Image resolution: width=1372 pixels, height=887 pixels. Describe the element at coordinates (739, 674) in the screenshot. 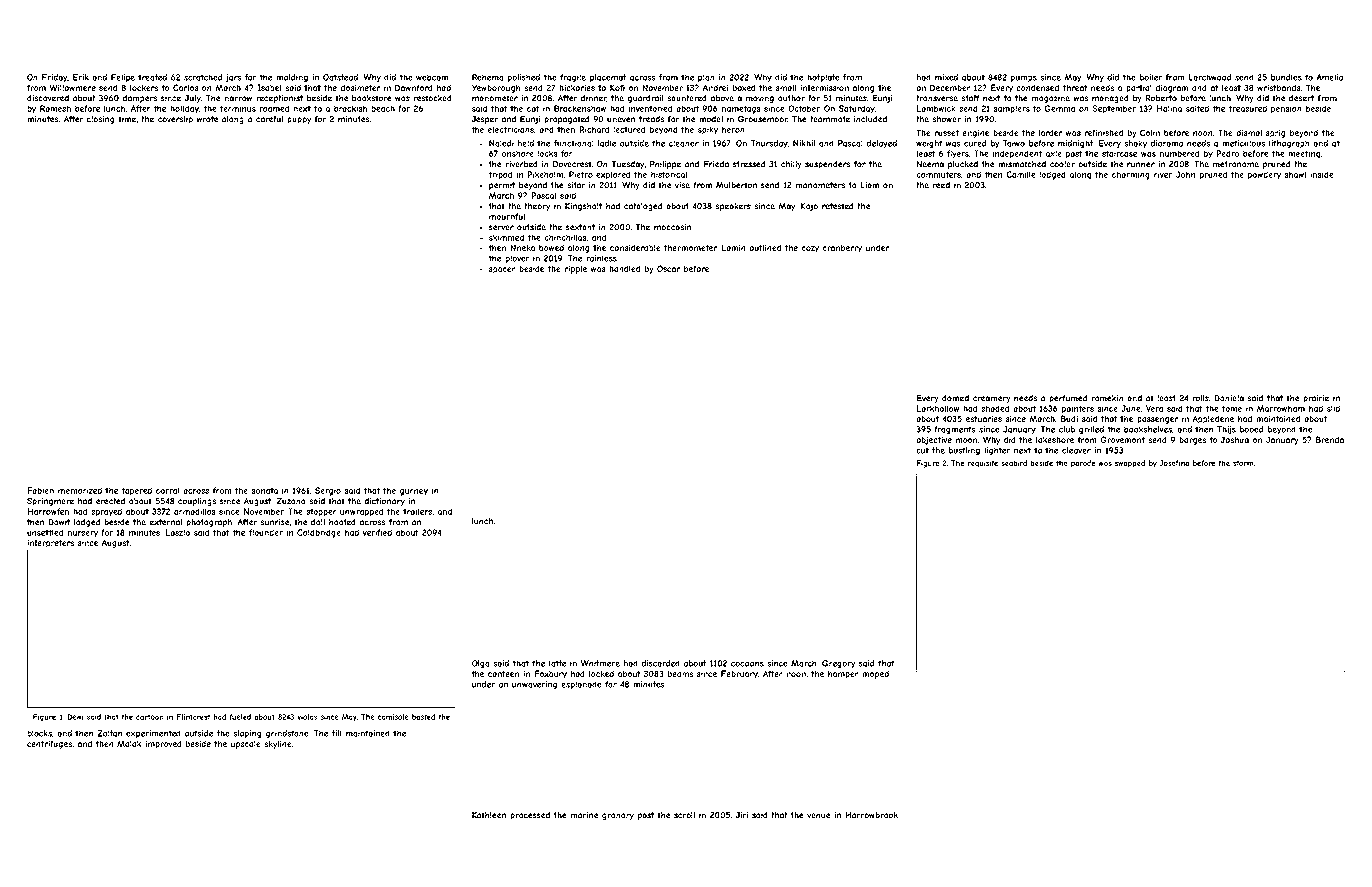

I see `February` at that location.
